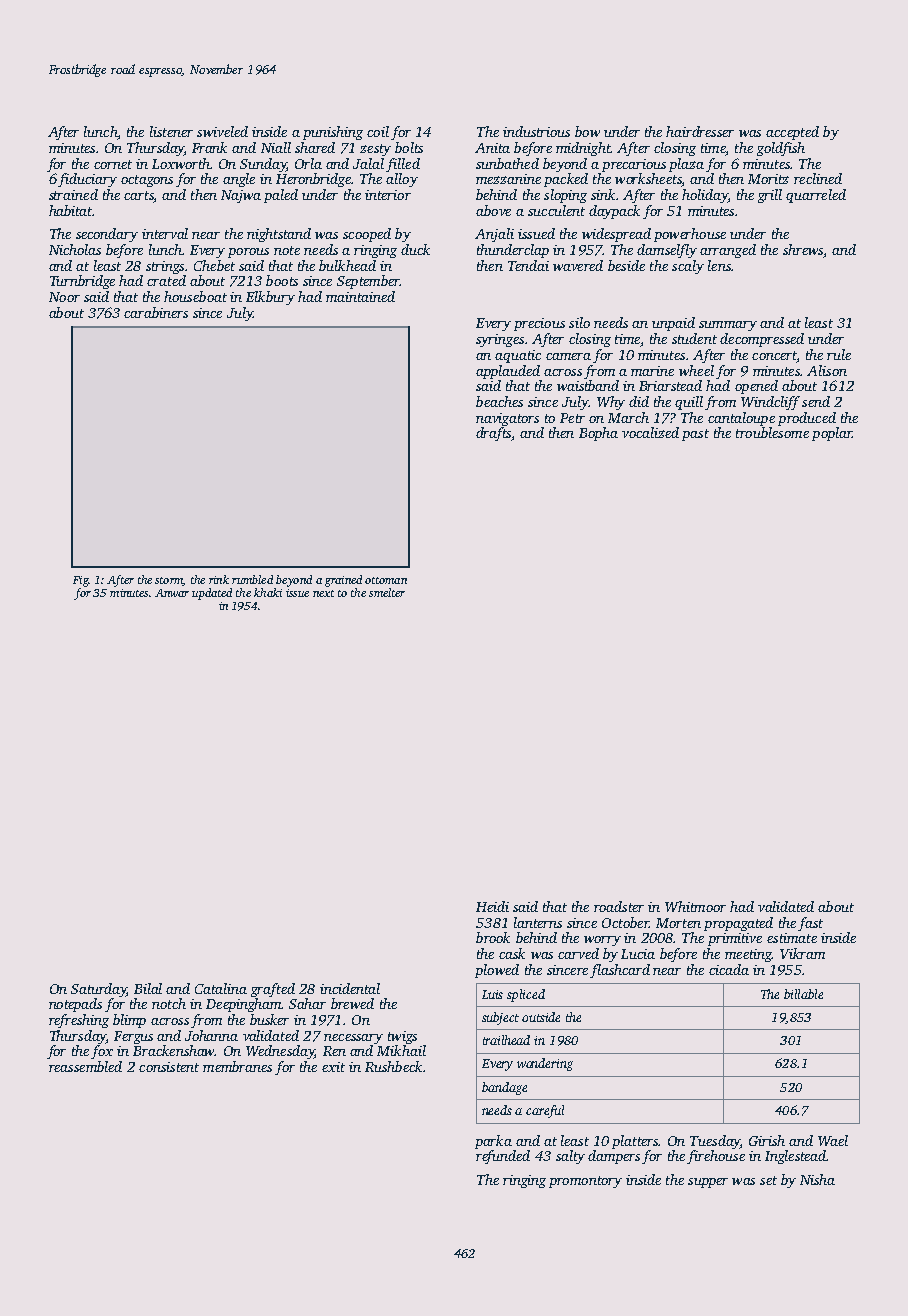 The image size is (908, 1316). What do you see at coordinates (700, 131) in the image?
I see `hairdresser` at bounding box center [700, 131].
